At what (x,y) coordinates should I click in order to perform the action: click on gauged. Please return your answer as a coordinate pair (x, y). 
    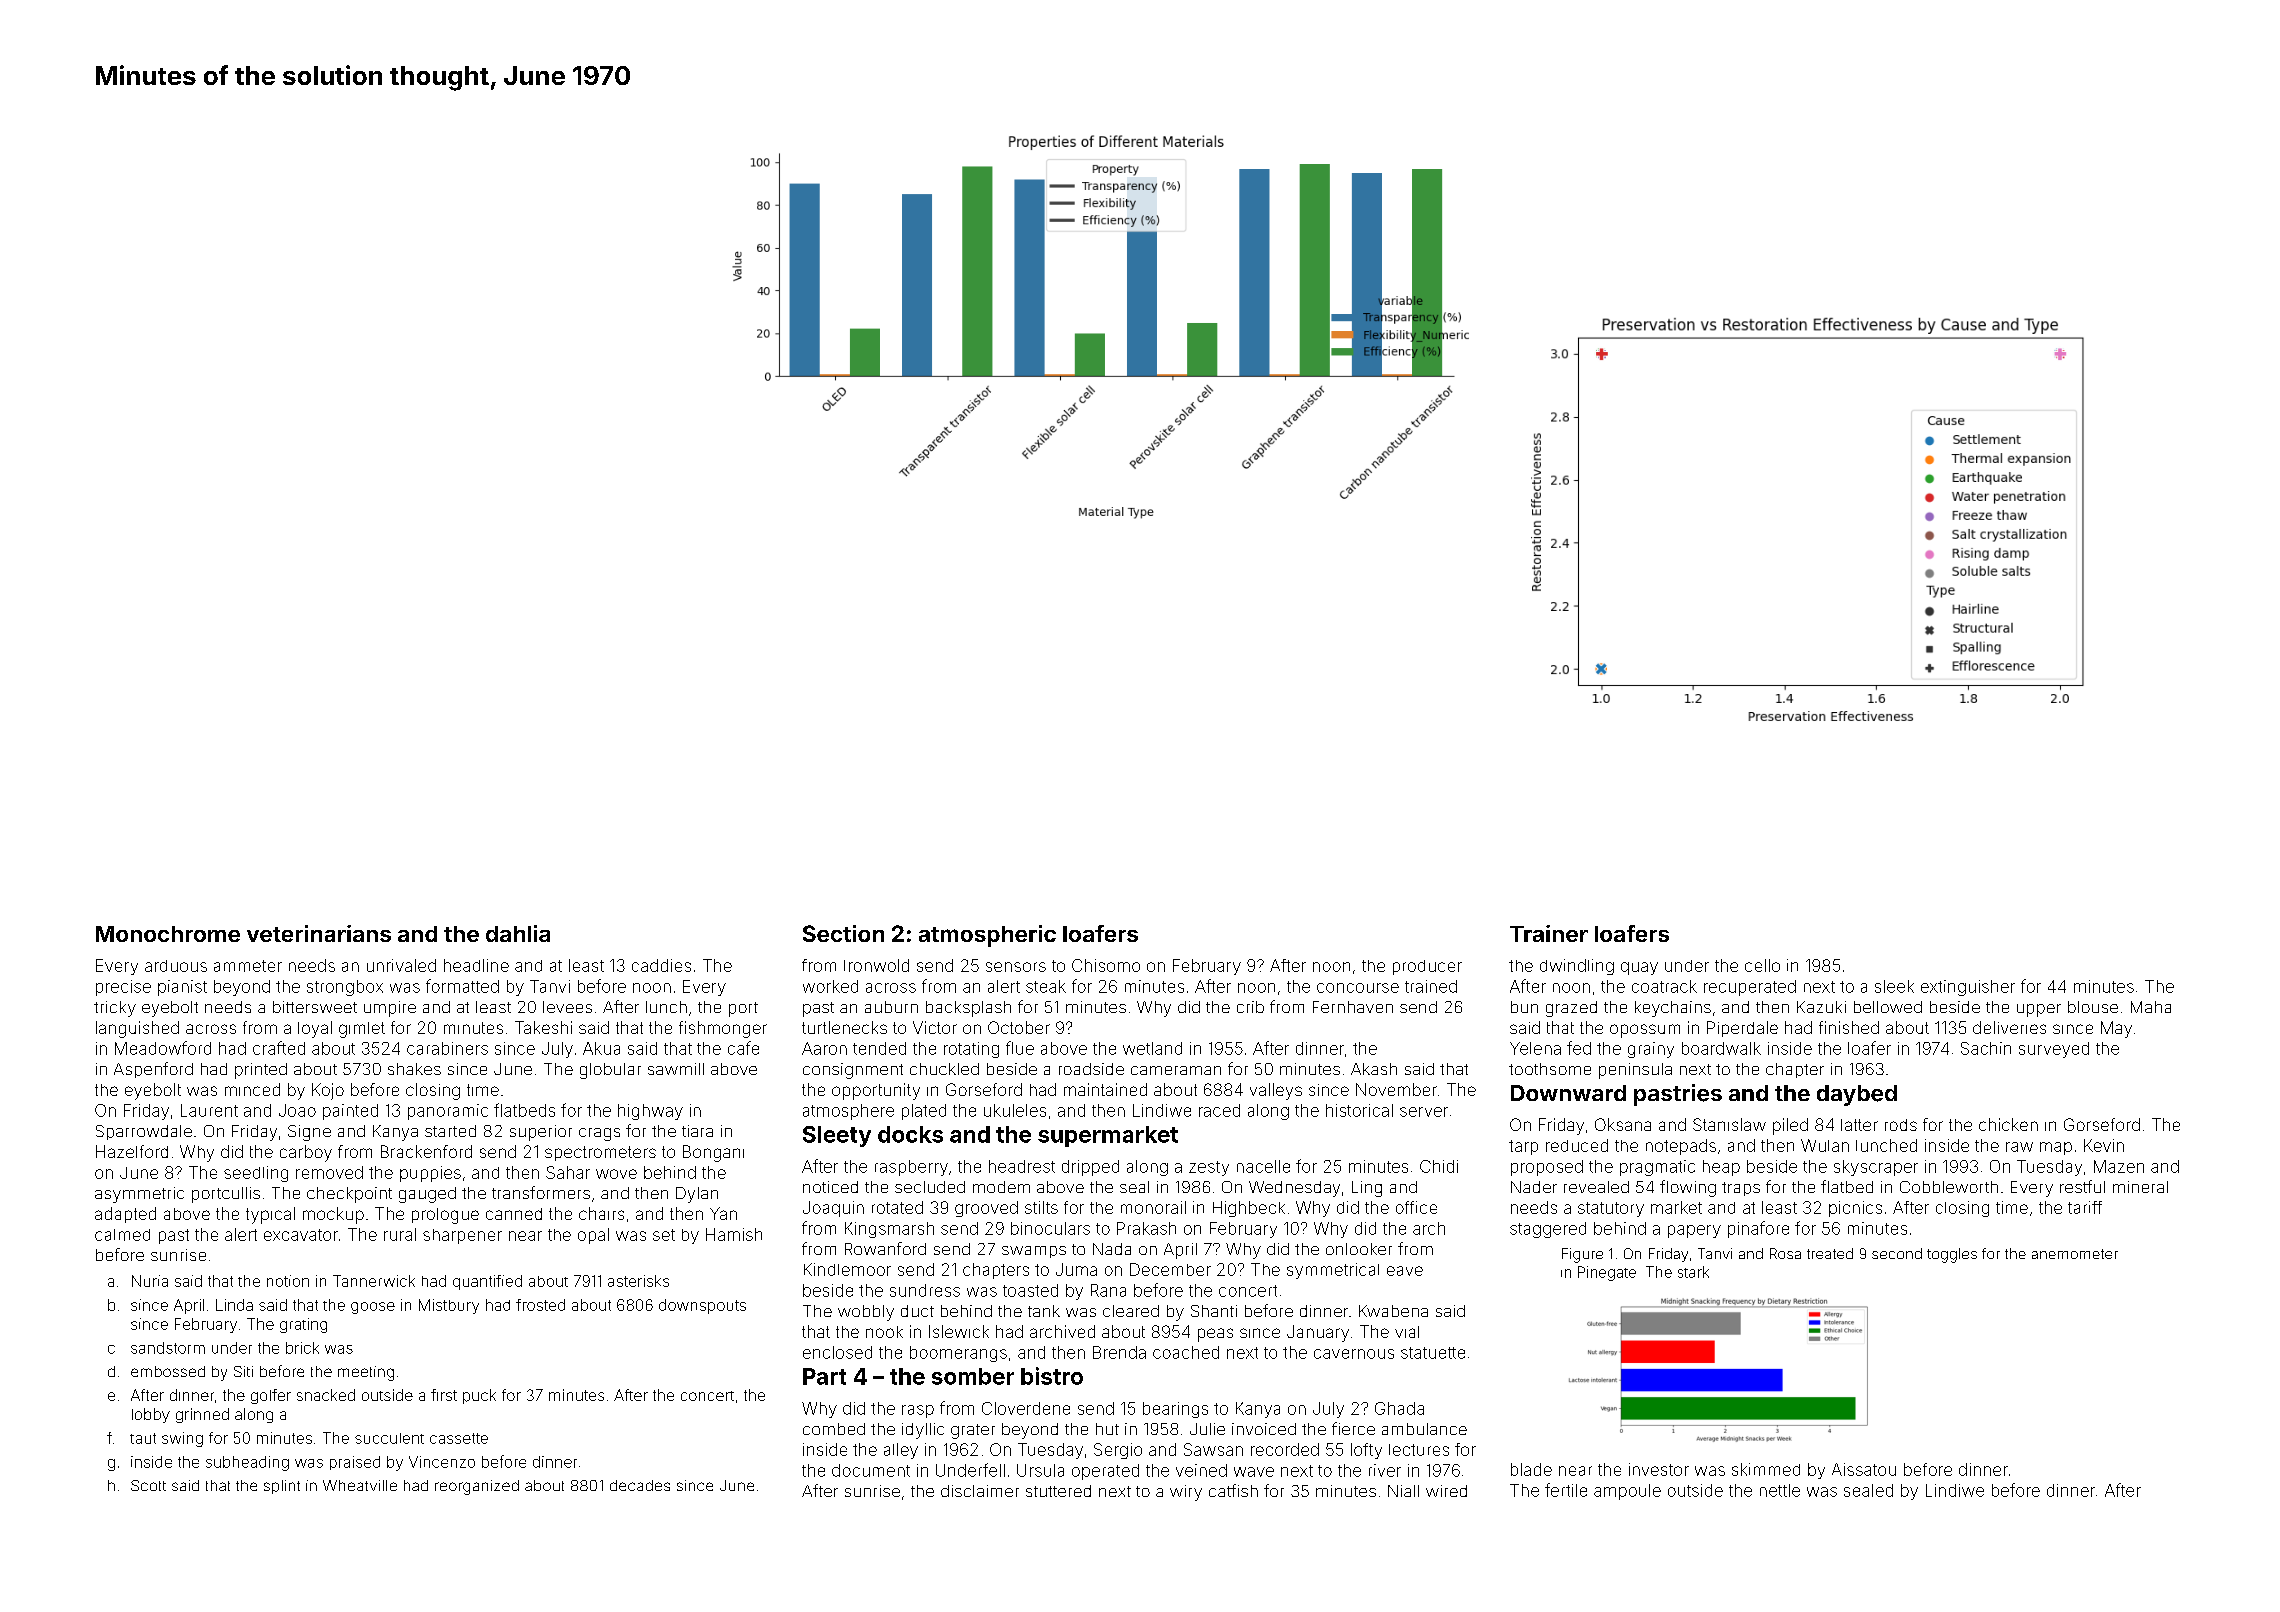
    Looking at the image, I should click on (427, 1195).
